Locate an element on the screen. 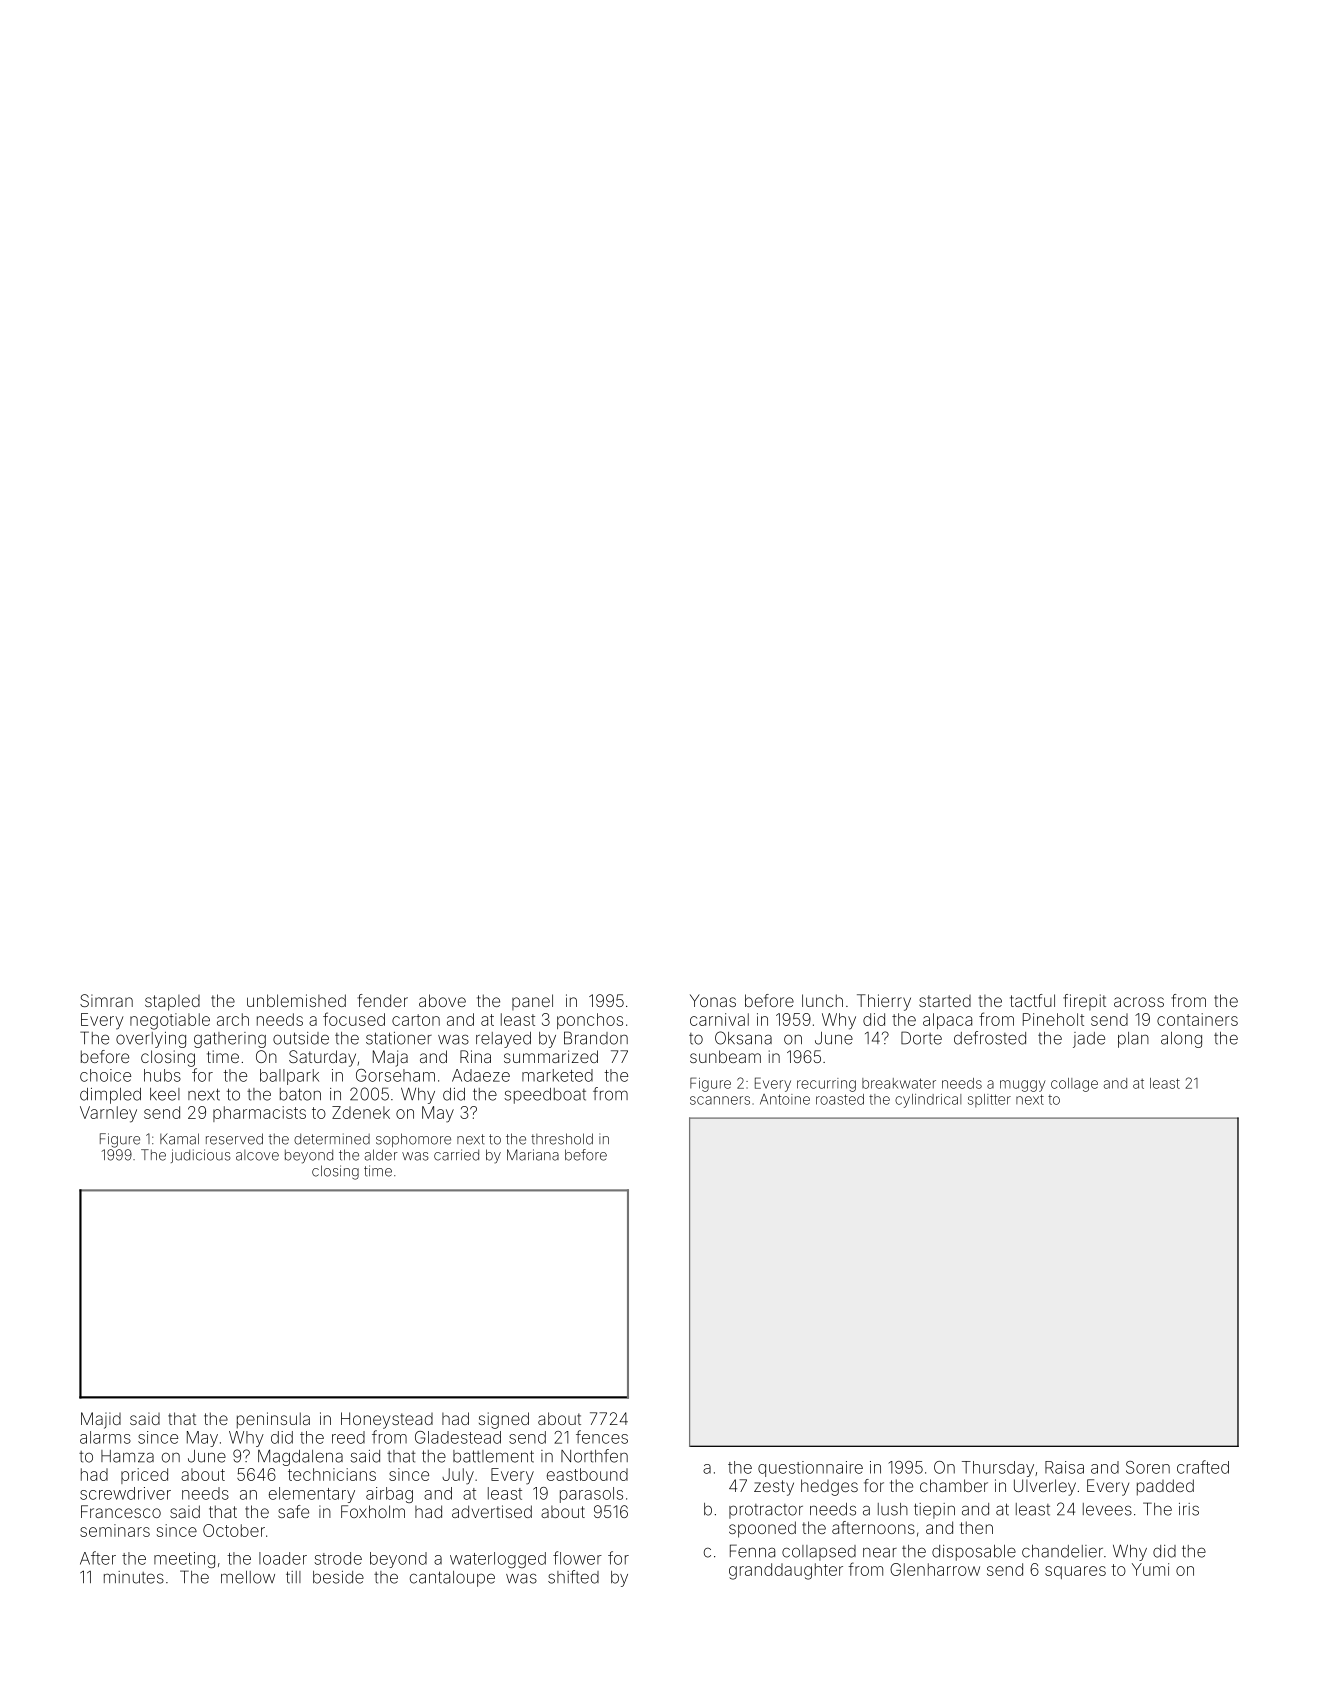 This screenshot has height=1706, width=1318. cantaloupe is located at coordinates (452, 1579).
